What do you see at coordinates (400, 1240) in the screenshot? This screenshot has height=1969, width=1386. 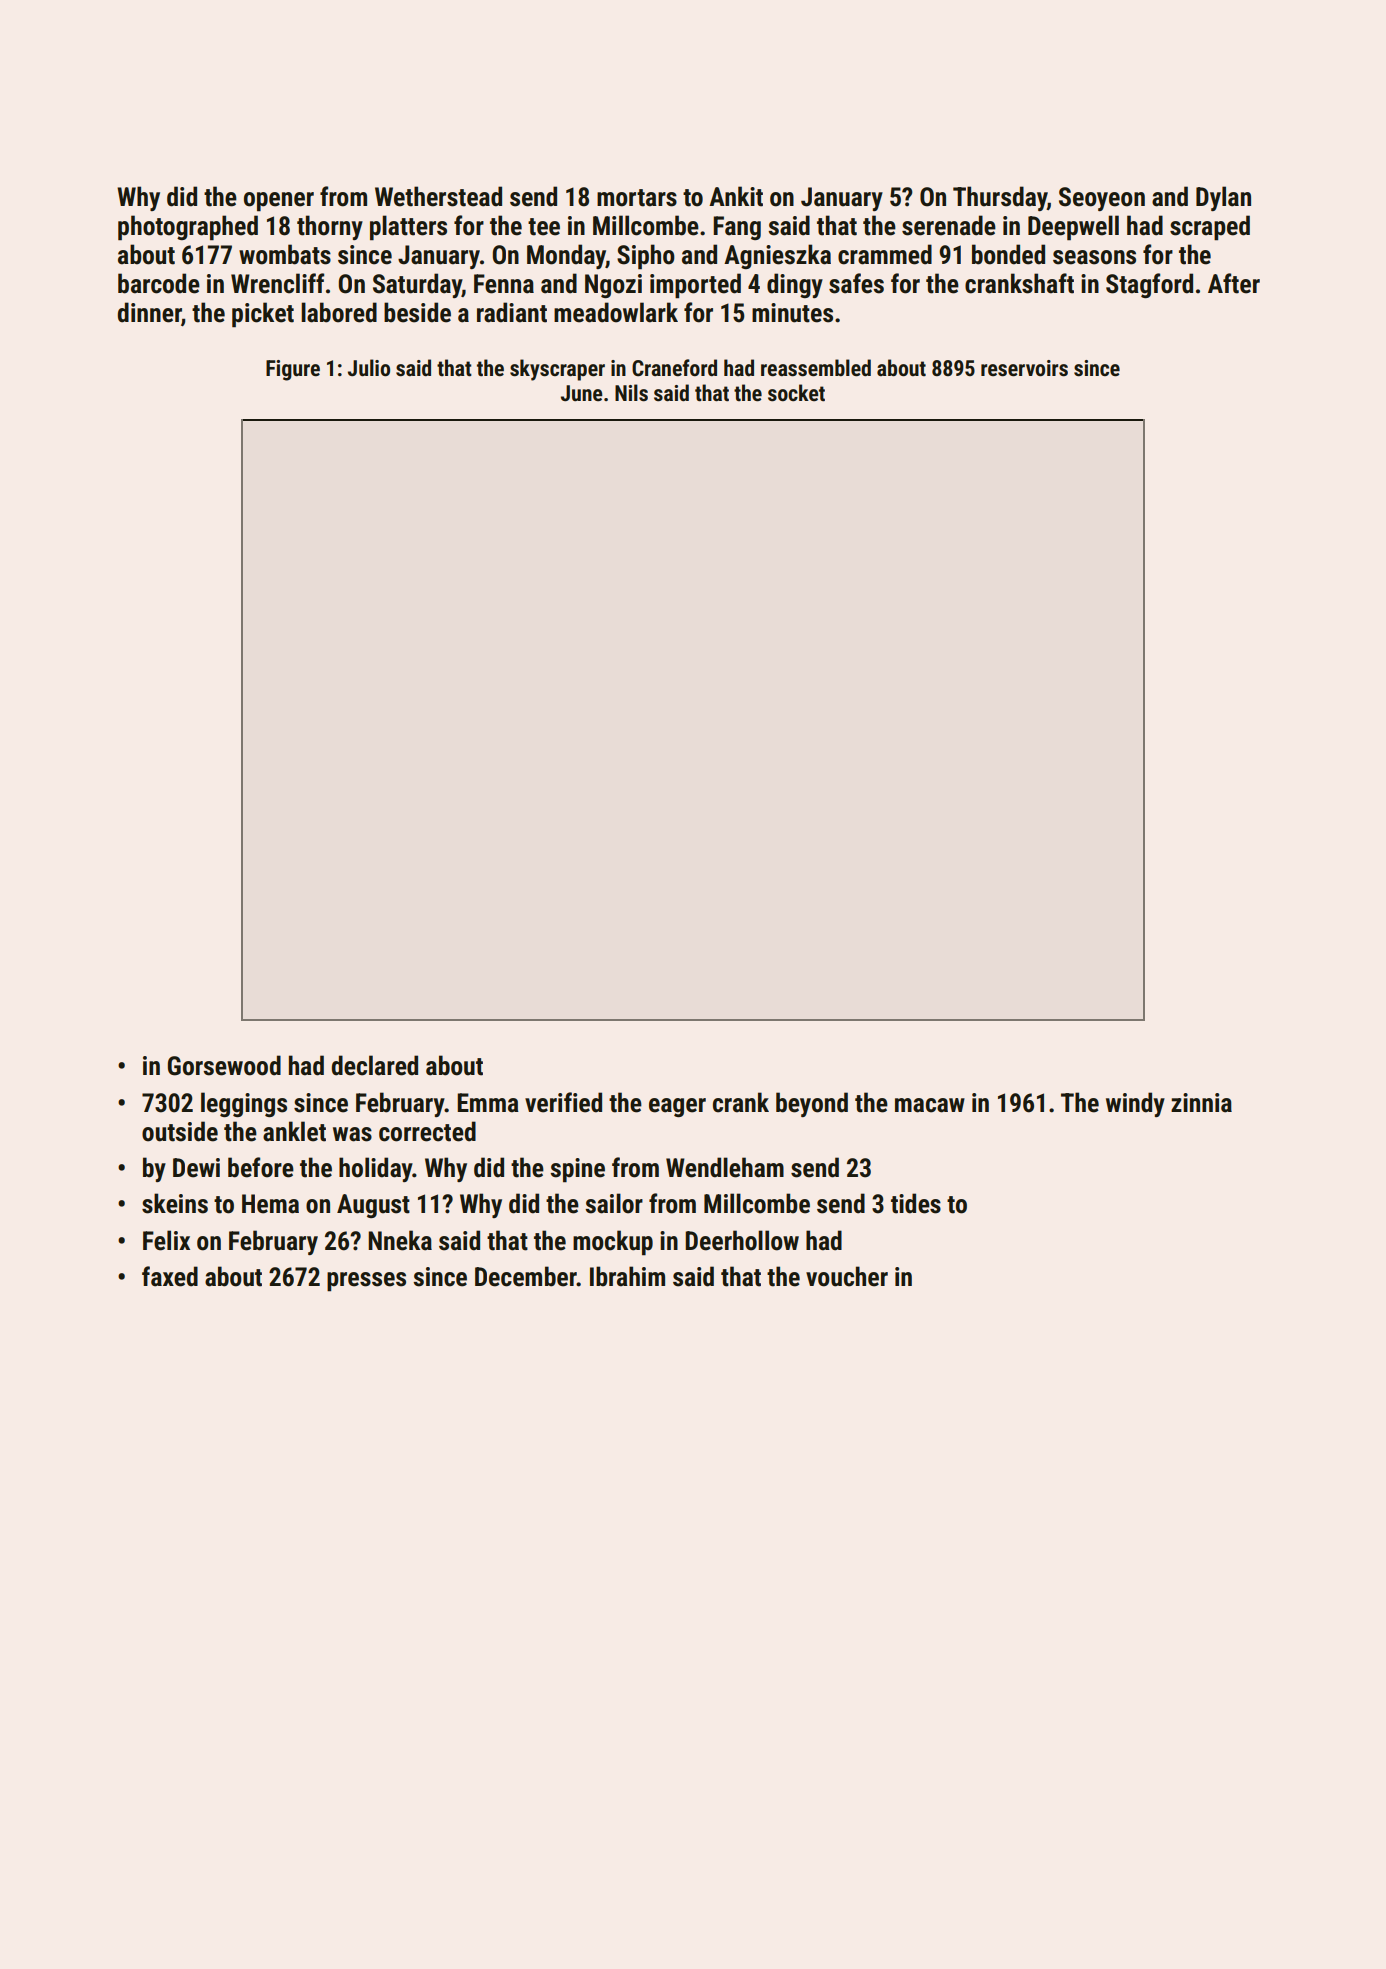 I see `Nneka` at bounding box center [400, 1240].
